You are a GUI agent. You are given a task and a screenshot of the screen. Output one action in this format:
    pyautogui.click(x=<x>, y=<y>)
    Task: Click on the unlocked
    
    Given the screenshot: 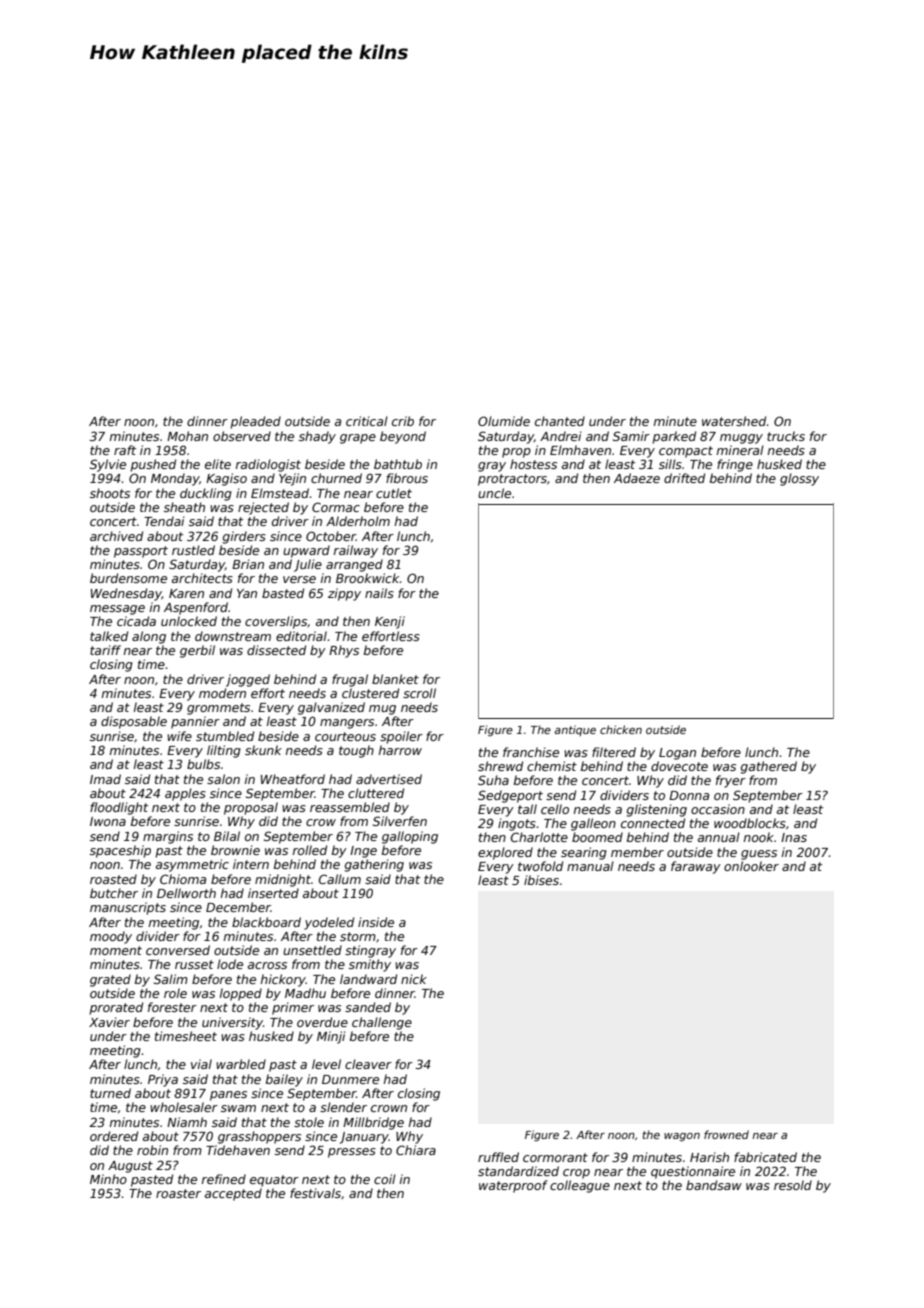 What is the action you would take?
    pyautogui.click(x=189, y=621)
